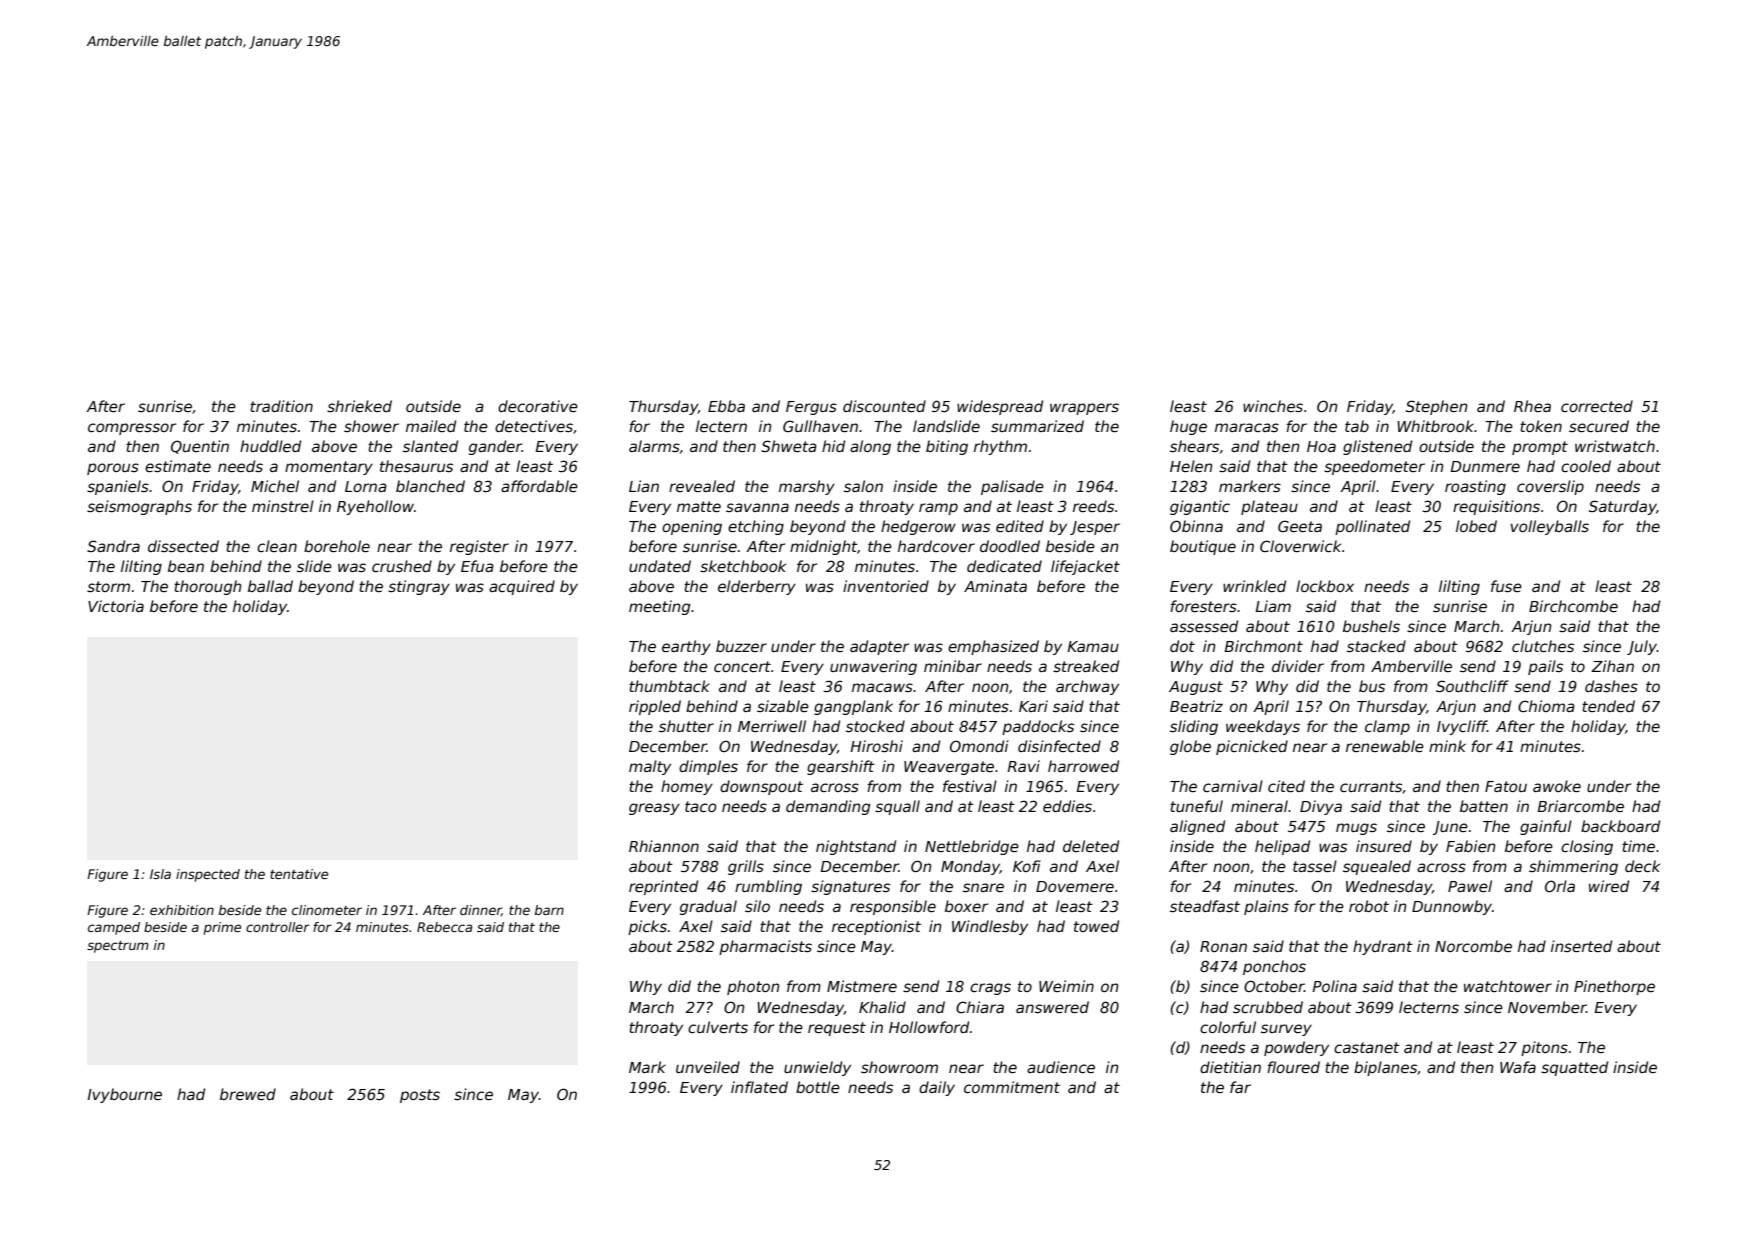  What do you see at coordinates (1273, 406) in the document?
I see `winches` at bounding box center [1273, 406].
